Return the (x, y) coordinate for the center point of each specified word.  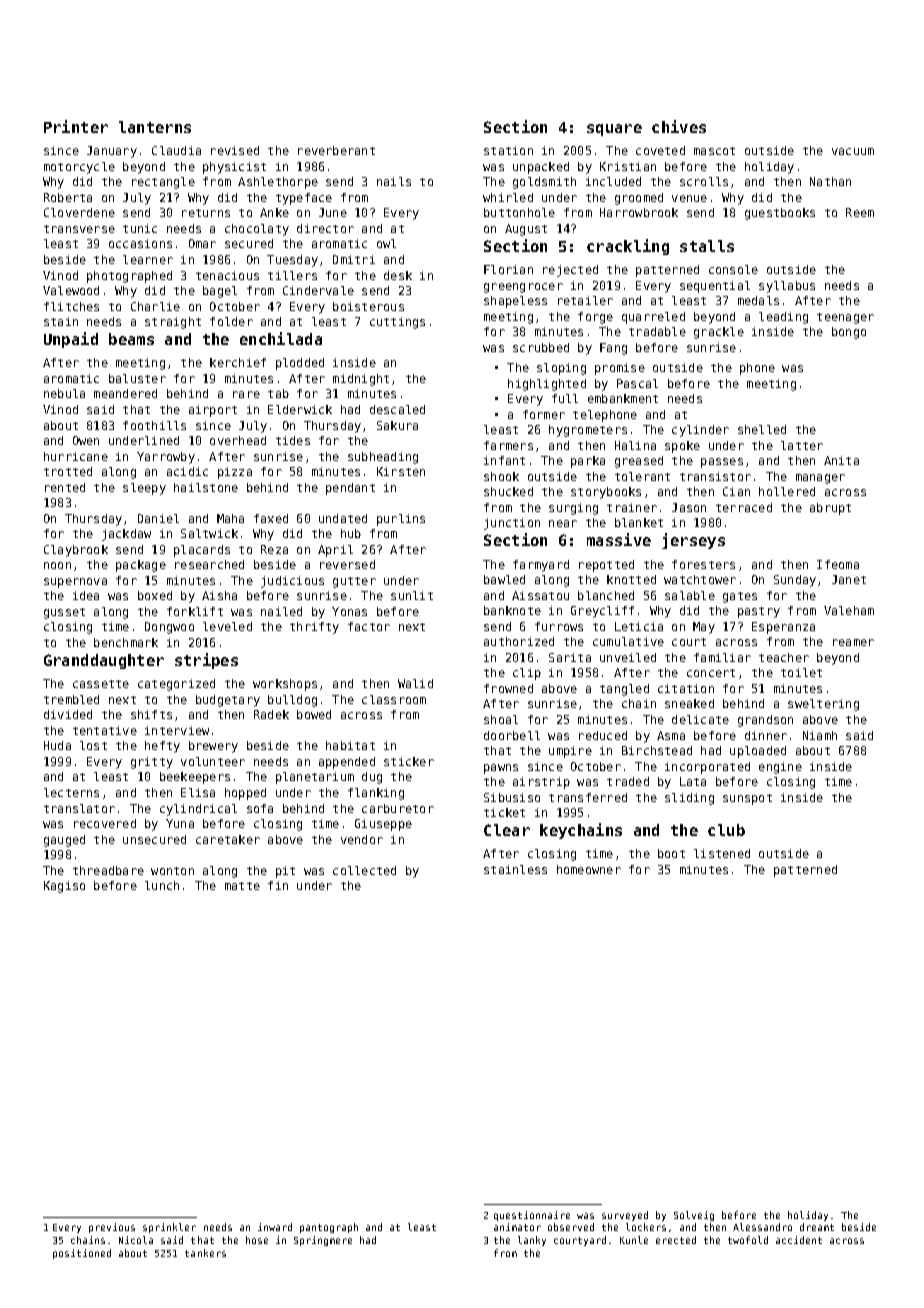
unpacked (541, 168)
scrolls (704, 181)
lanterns (155, 127)
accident (799, 1240)
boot (671, 853)
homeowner (589, 869)
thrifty (314, 628)
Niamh (820, 735)
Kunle (634, 1240)
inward (275, 1227)
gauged (64, 841)
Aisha (219, 595)
